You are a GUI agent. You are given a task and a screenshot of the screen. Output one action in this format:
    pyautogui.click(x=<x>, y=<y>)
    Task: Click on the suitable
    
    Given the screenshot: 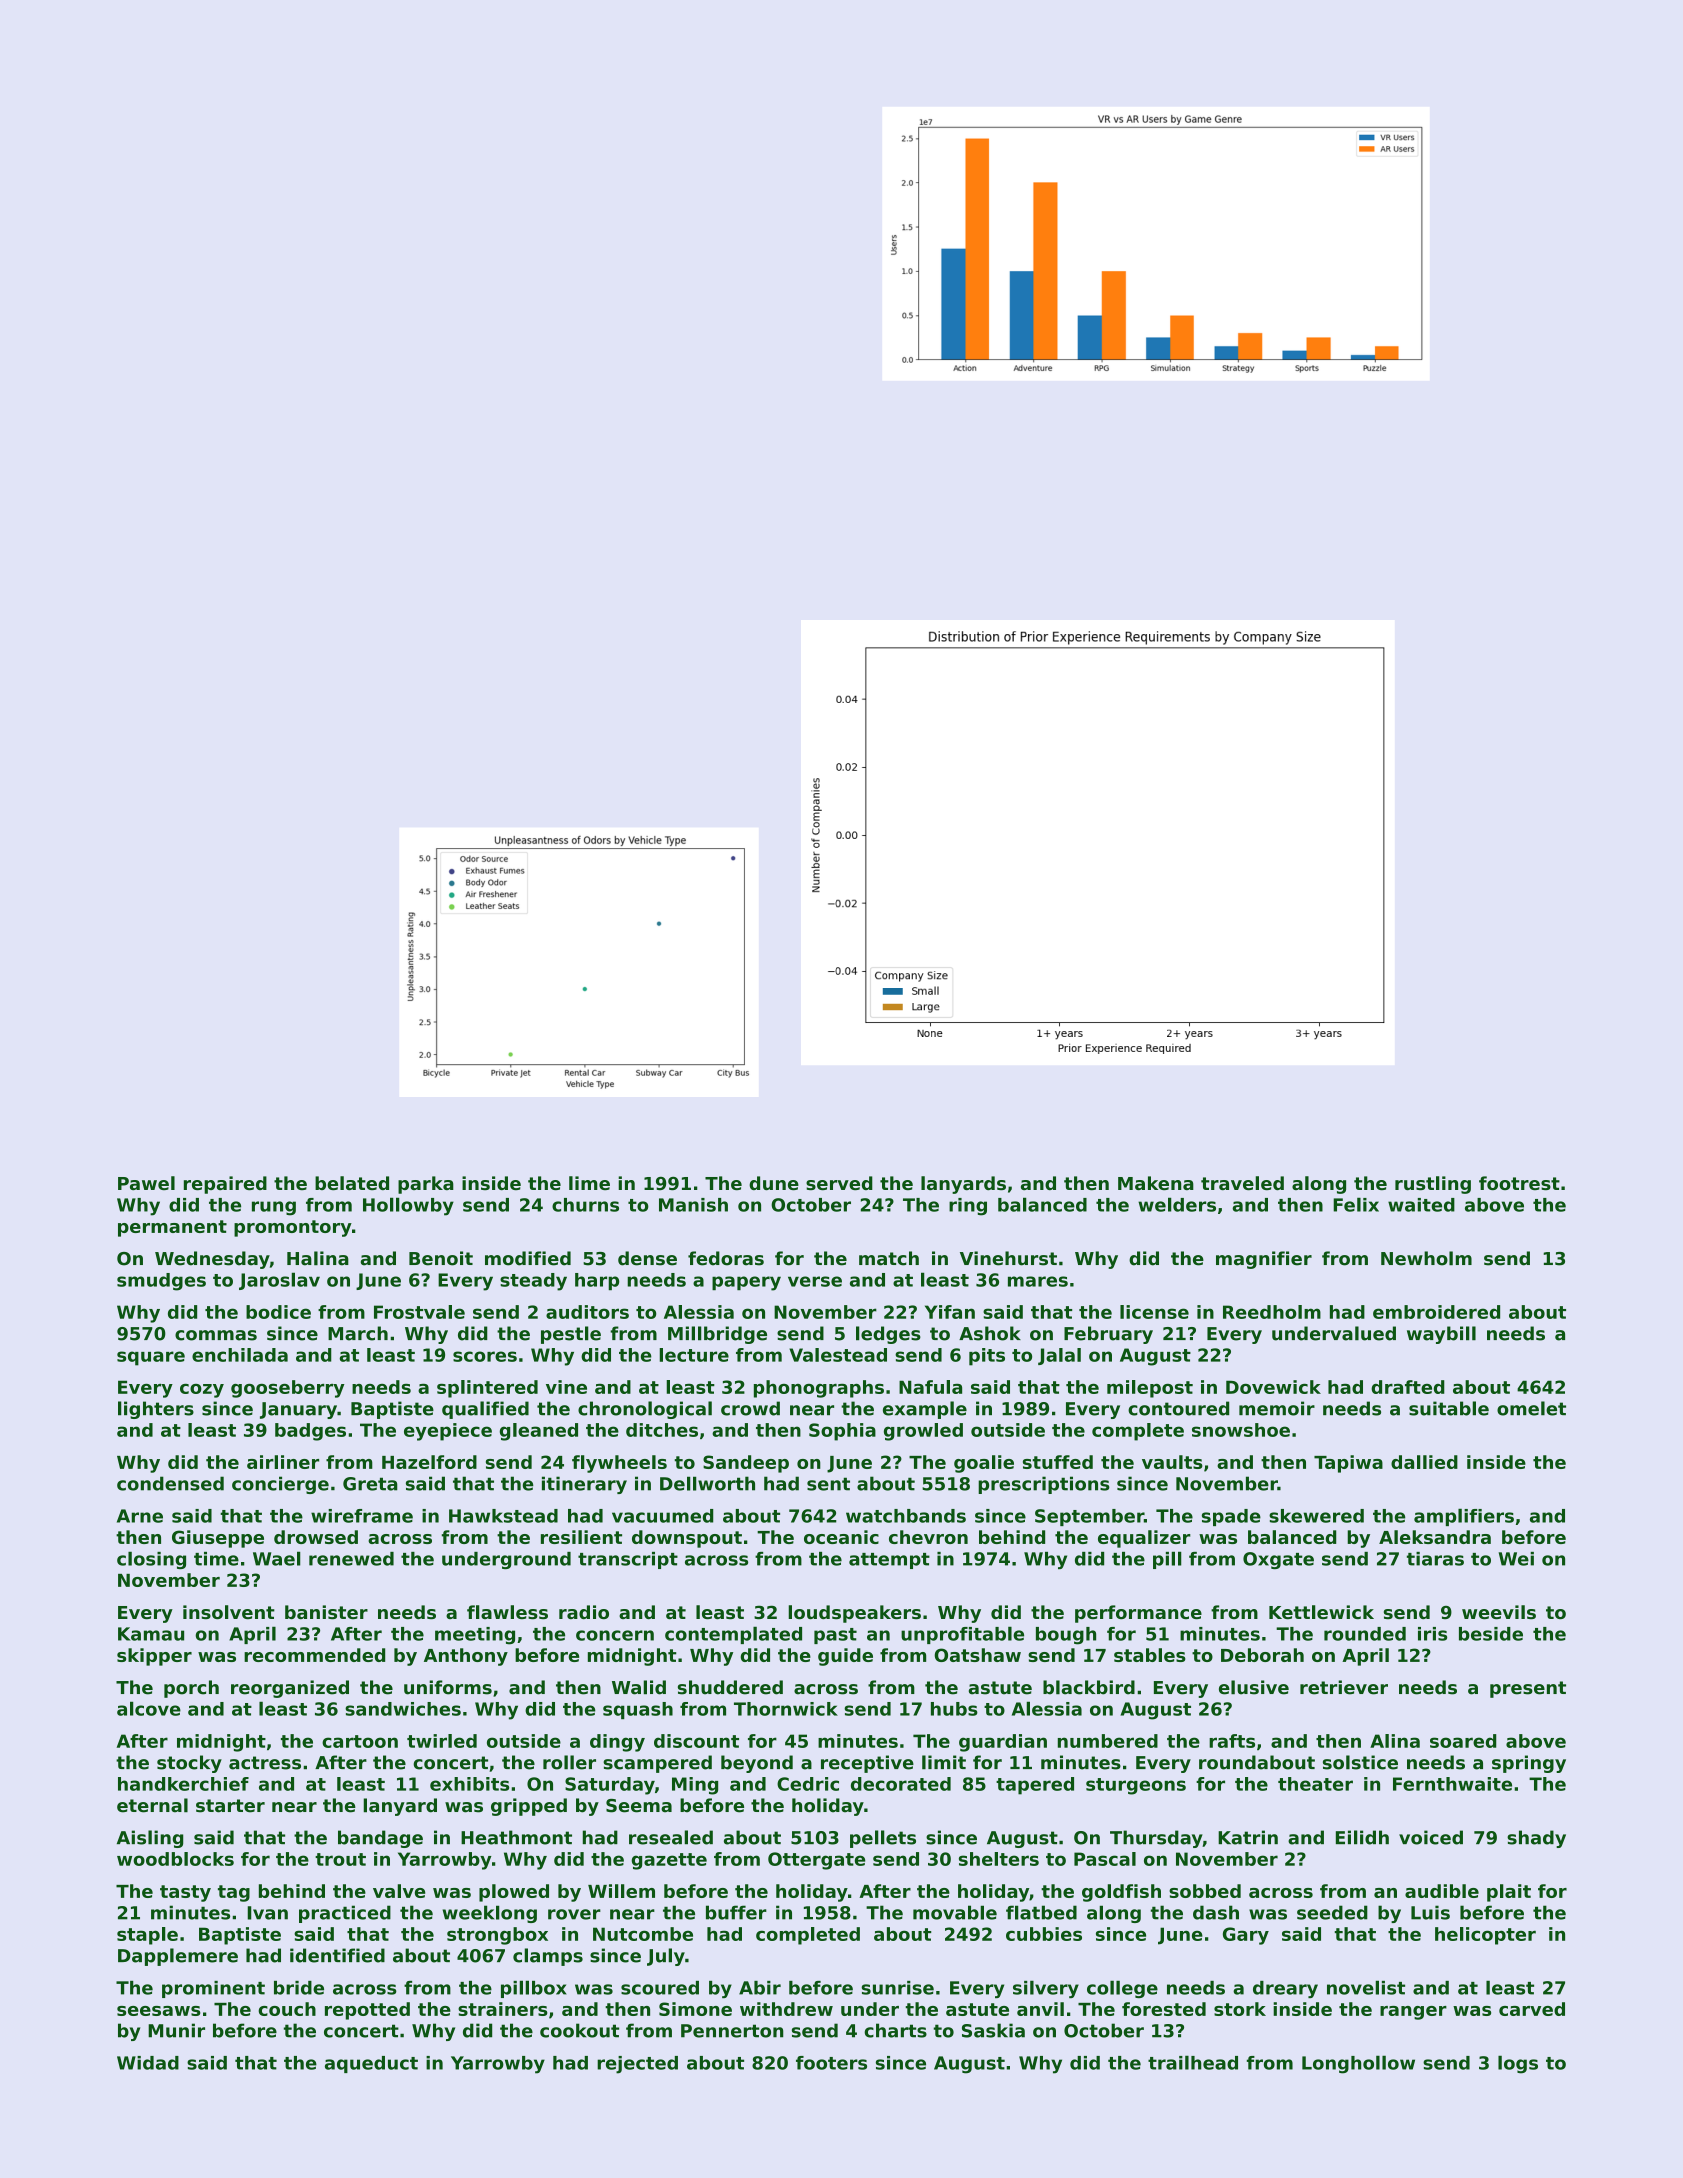 What is the action you would take?
    pyautogui.click(x=1449, y=1408)
